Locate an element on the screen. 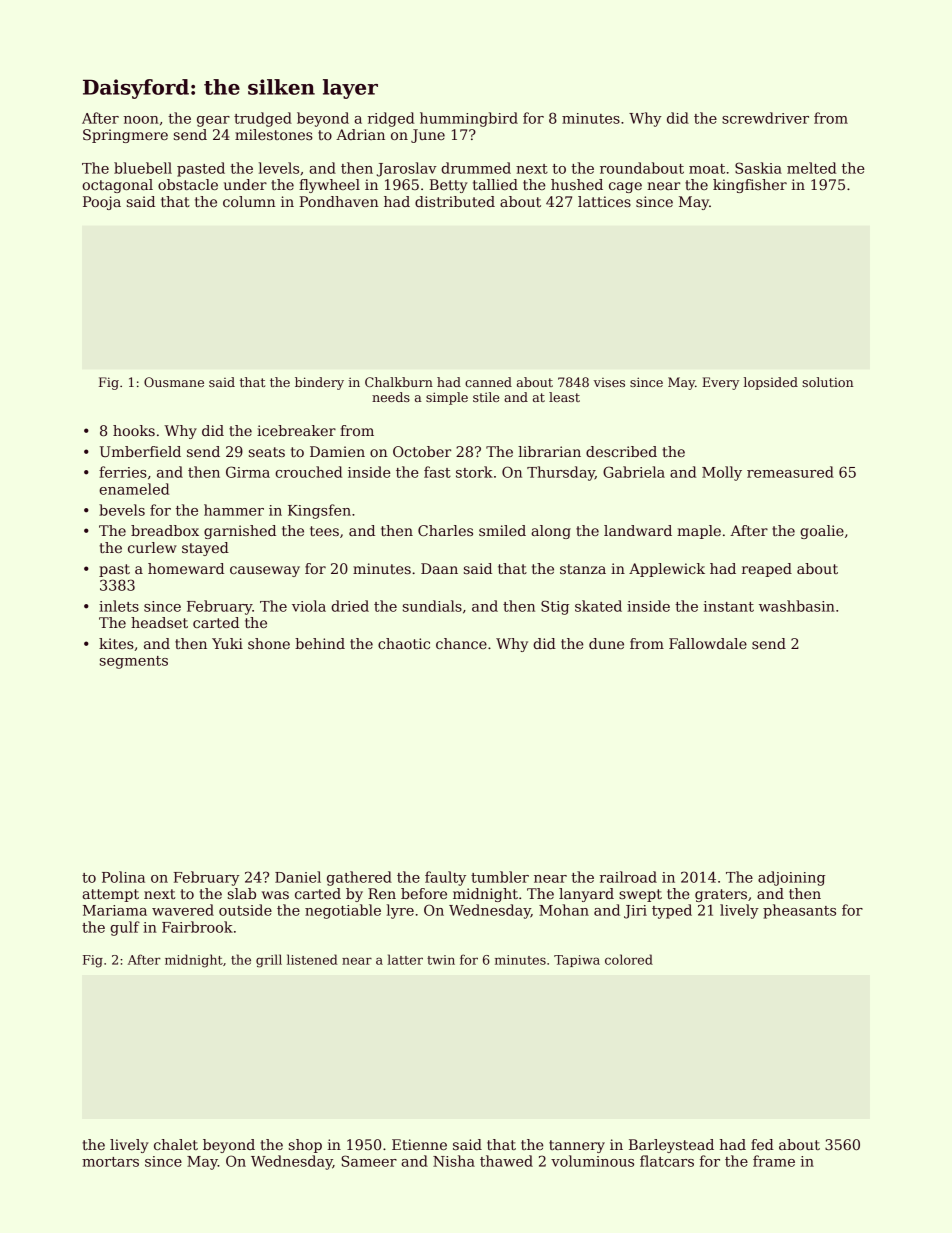 The image size is (952, 1233). washbasin is located at coordinates (797, 606).
